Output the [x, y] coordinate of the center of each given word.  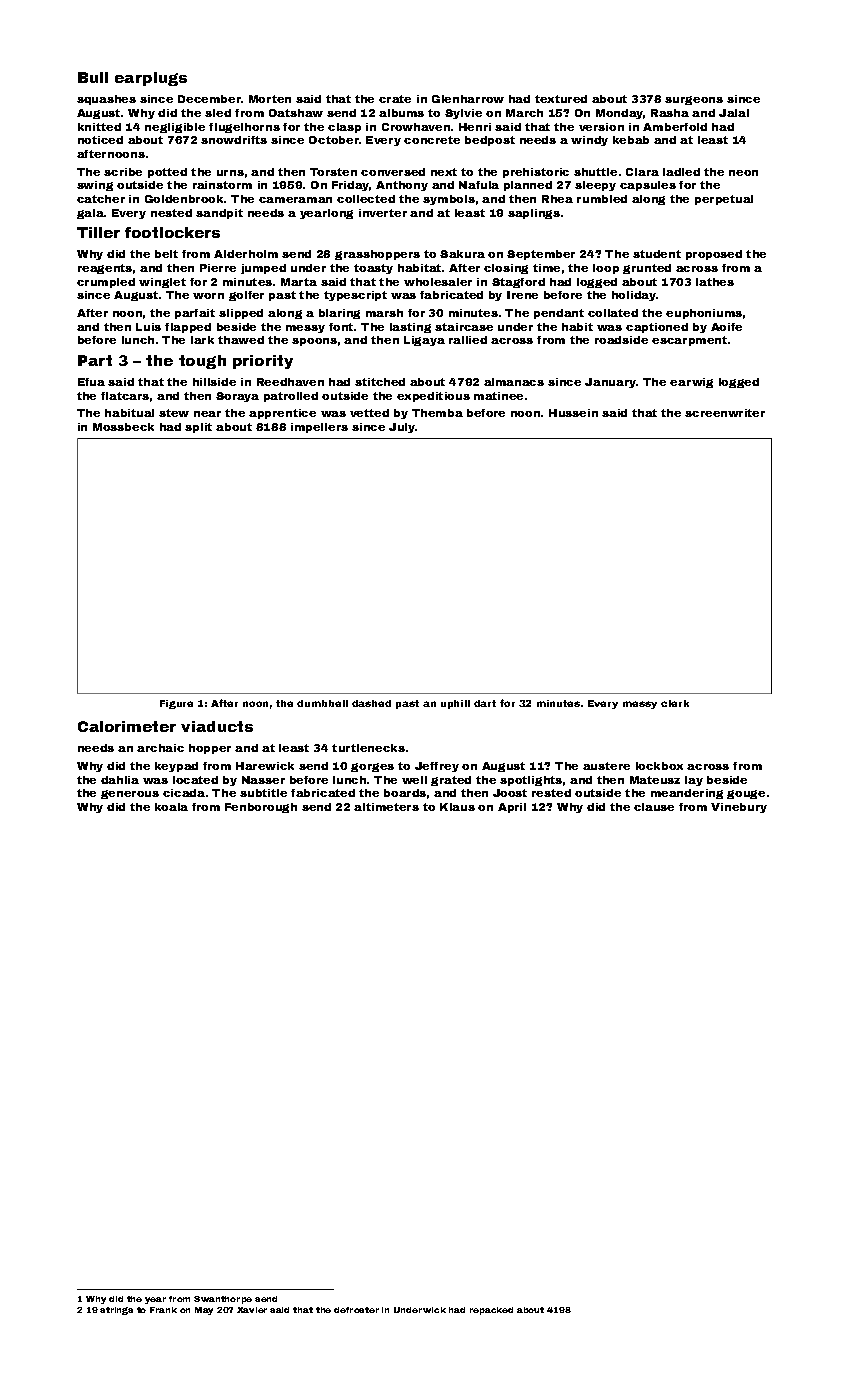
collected [366, 199]
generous [130, 794]
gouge [746, 794]
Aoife [726, 327]
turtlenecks [368, 748]
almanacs [514, 382]
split [198, 428]
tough [202, 362]
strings [116, 1311]
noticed [100, 140]
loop [606, 269]
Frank [163, 1310]
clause [654, 807]
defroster [356, 1310]
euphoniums [704, 314]
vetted [369, 413]
